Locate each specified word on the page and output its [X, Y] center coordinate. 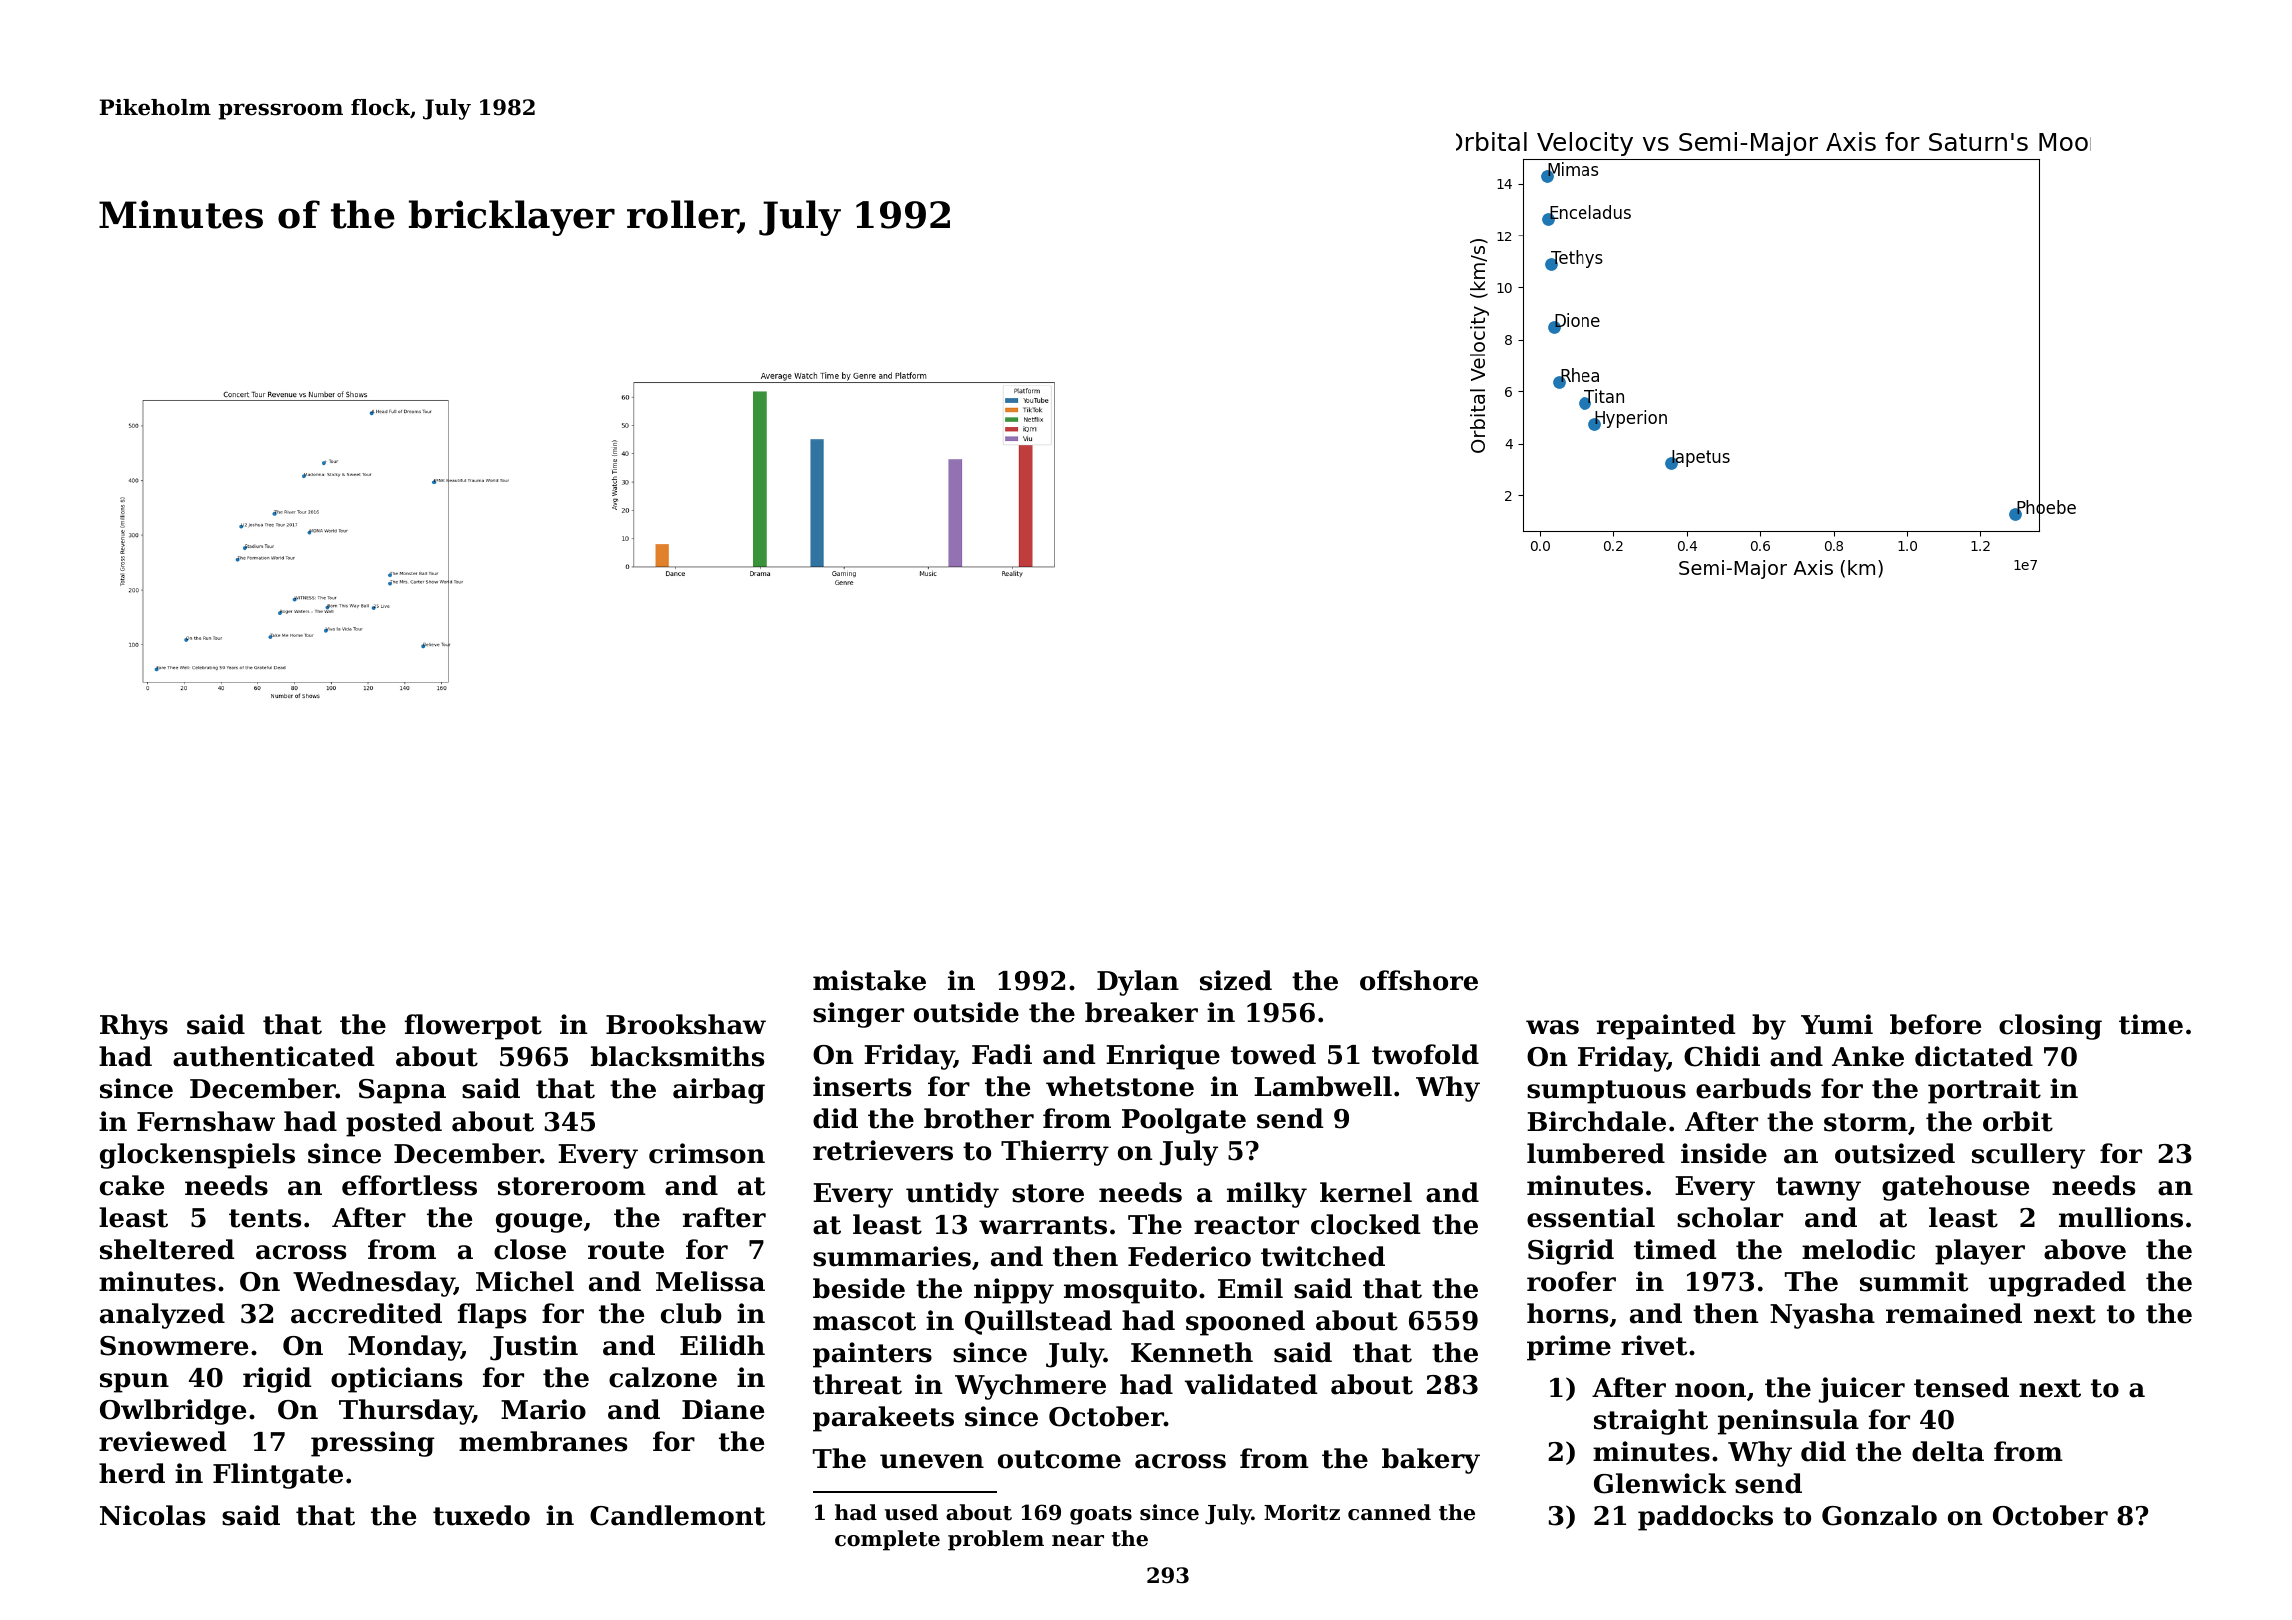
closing [2050, 1027]
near [1078, 1541]
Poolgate [1184, 1121]
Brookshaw [686, 1024]
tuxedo [481, 1515]
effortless [409, 1185]
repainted [1665, 1027]
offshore [1419, 980]
